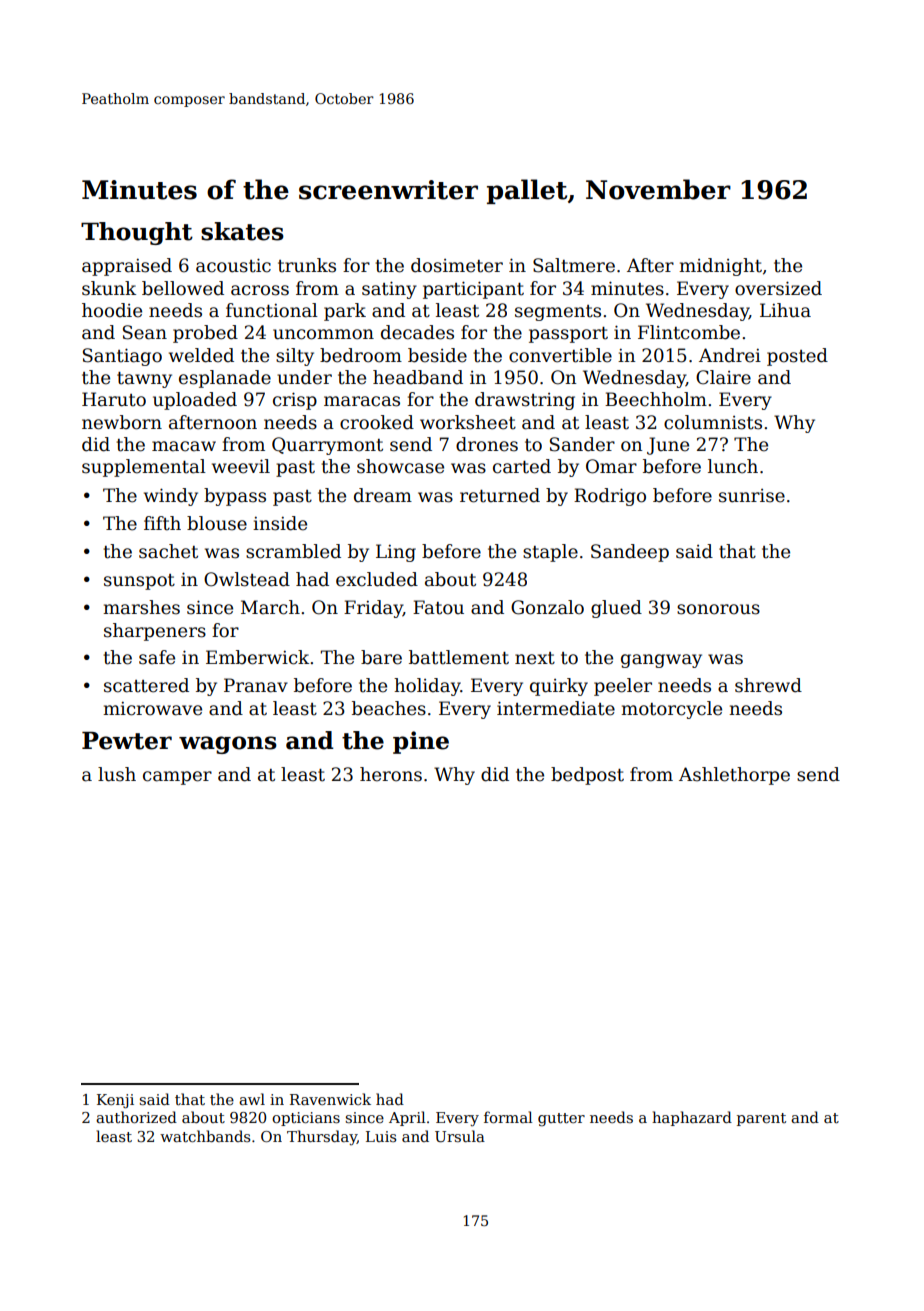 The height and width of the screenshot is (1311, 924). I want to click on awl, so click(252, 1099).
